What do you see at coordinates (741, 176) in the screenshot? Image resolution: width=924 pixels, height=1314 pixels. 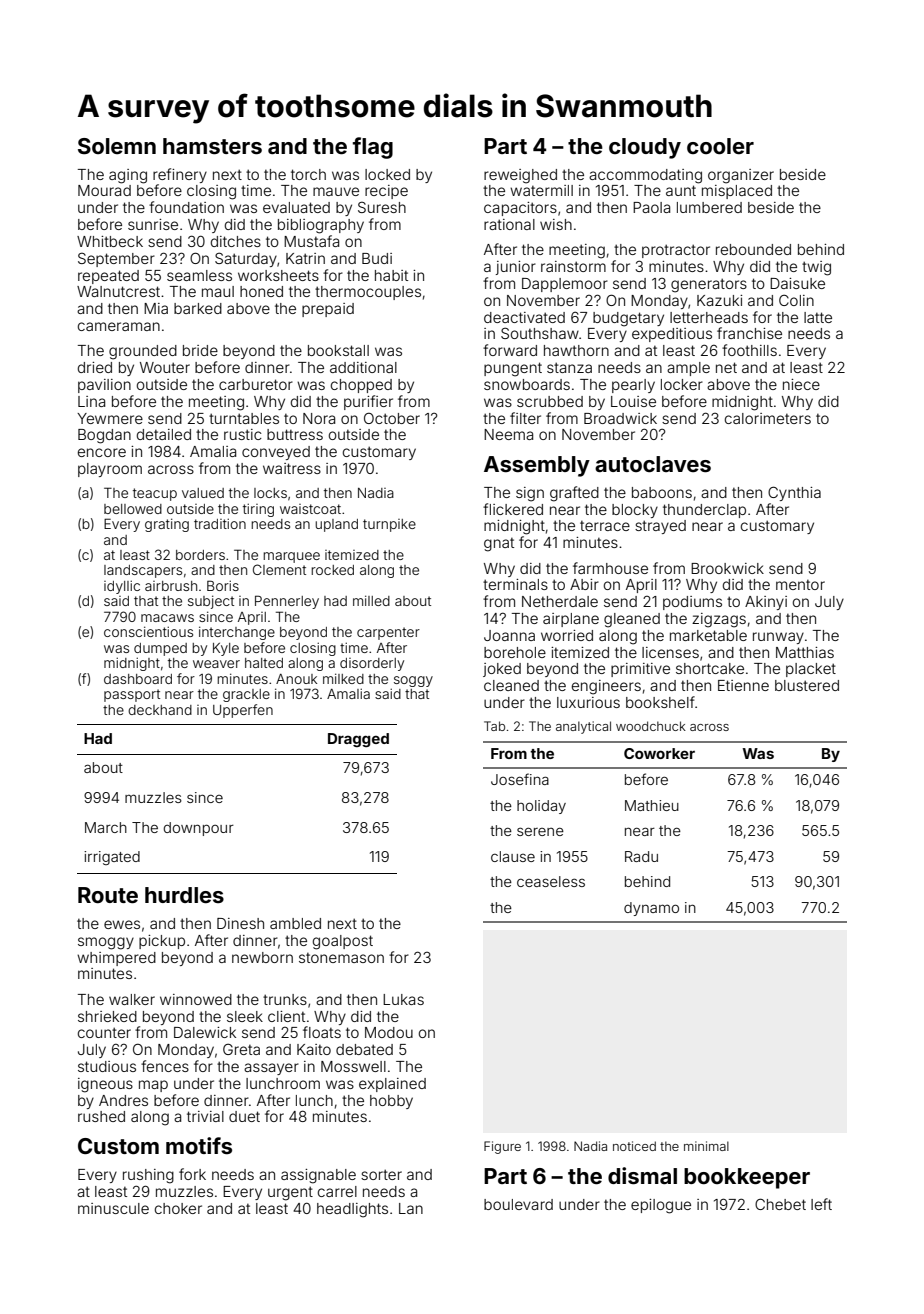 I see `organizer` at bounding box center [741, 176].
